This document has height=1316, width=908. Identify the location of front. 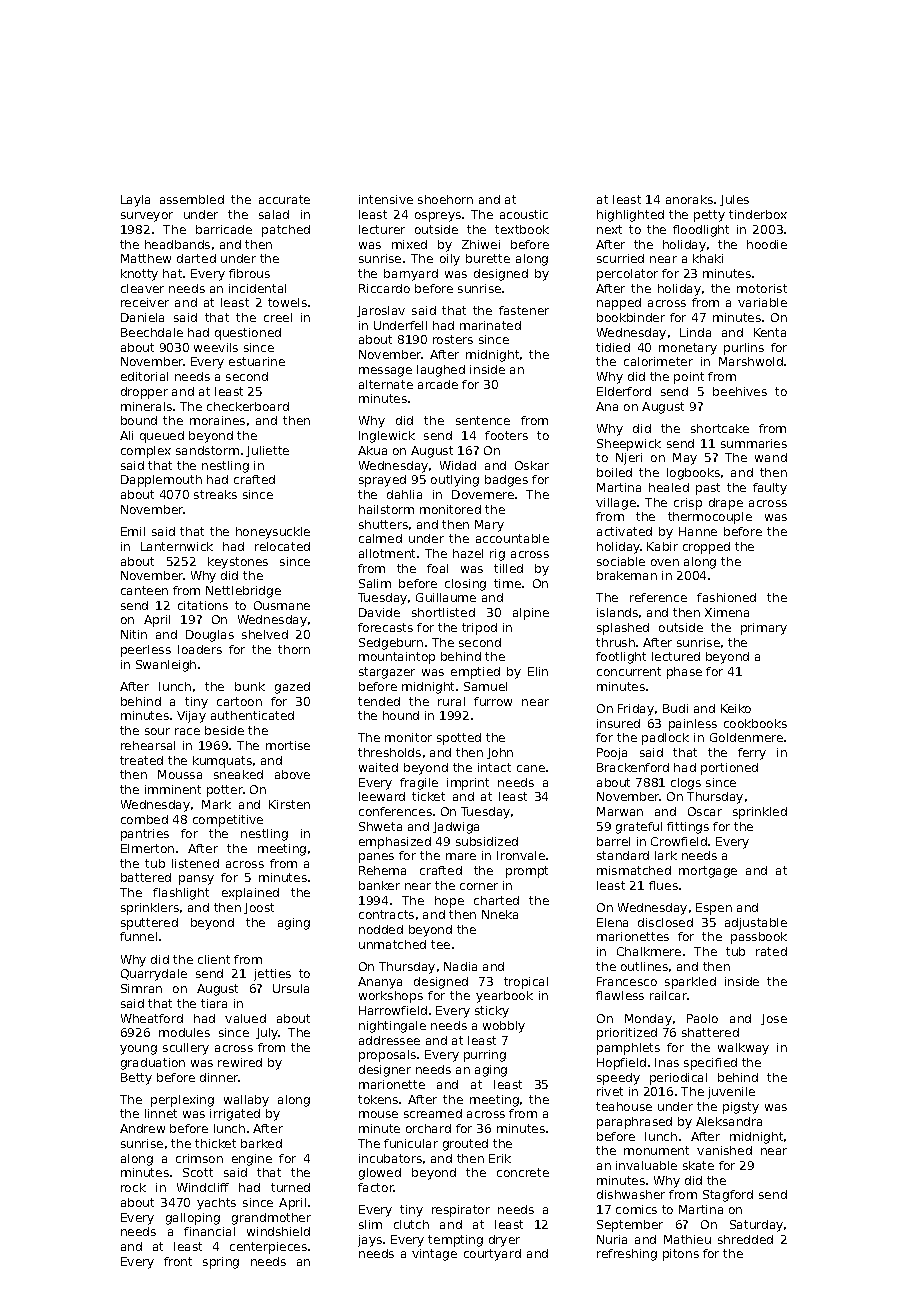
(178, 1261).
